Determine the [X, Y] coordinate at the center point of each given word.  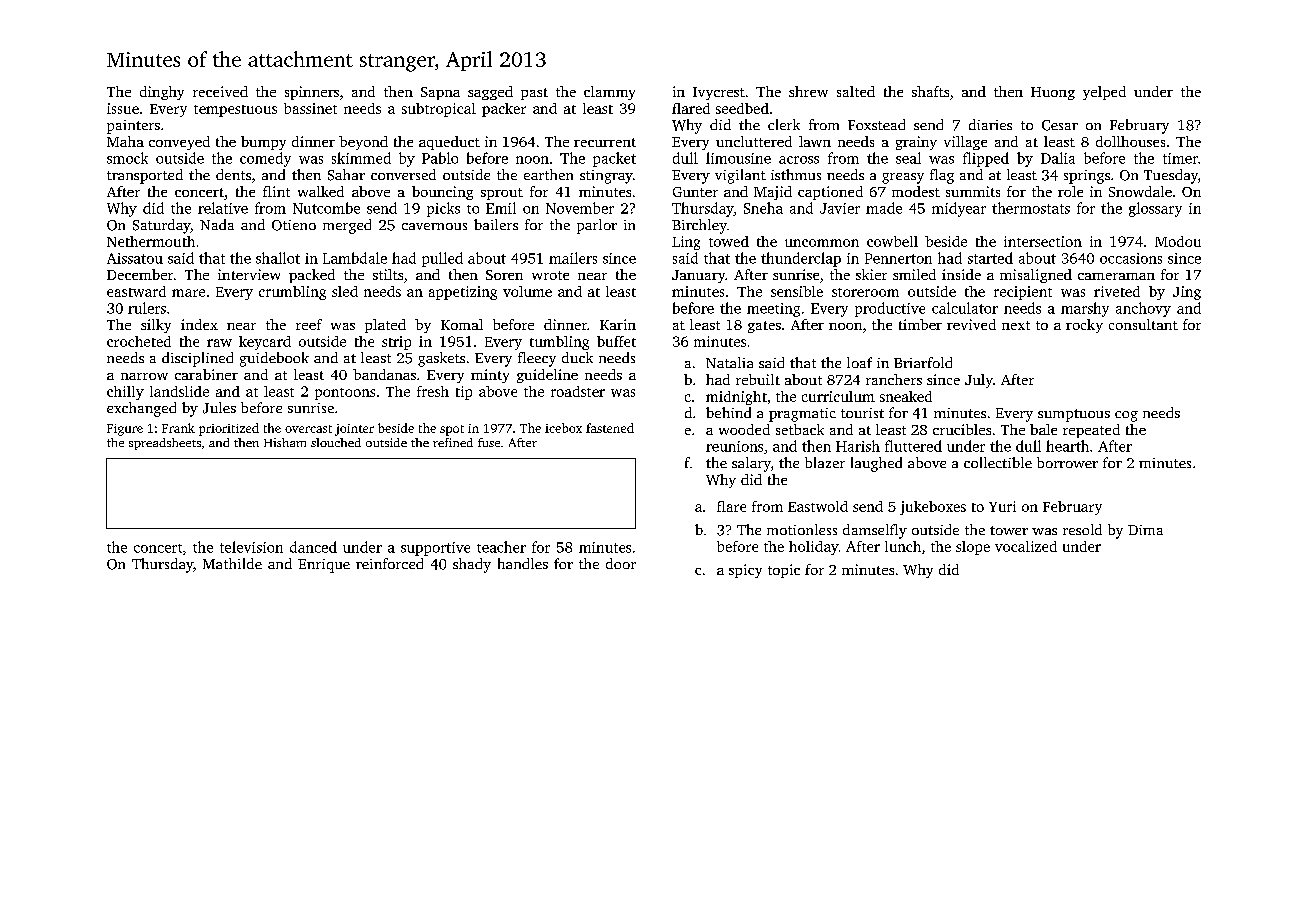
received [220, 91]
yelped [1104, 93]
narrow [144, 376]
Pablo [440, 158]
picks [443, 209]
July [979, 381]
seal [908, 158]
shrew [808, 91]
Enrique [324, 566]
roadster [578, 391]
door [621, 563]
